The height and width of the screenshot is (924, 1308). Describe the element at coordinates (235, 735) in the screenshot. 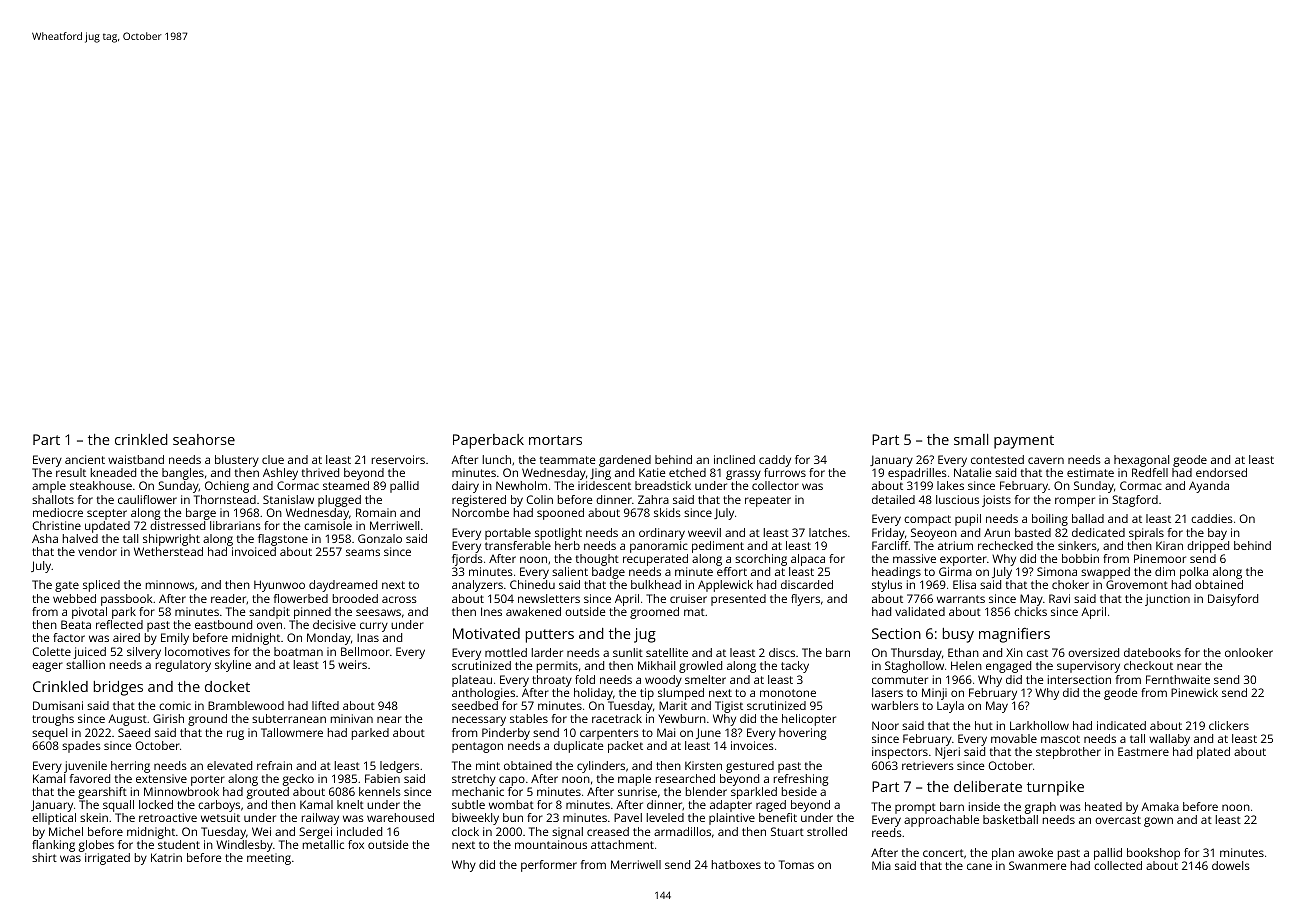

I see `rug` at that location.
